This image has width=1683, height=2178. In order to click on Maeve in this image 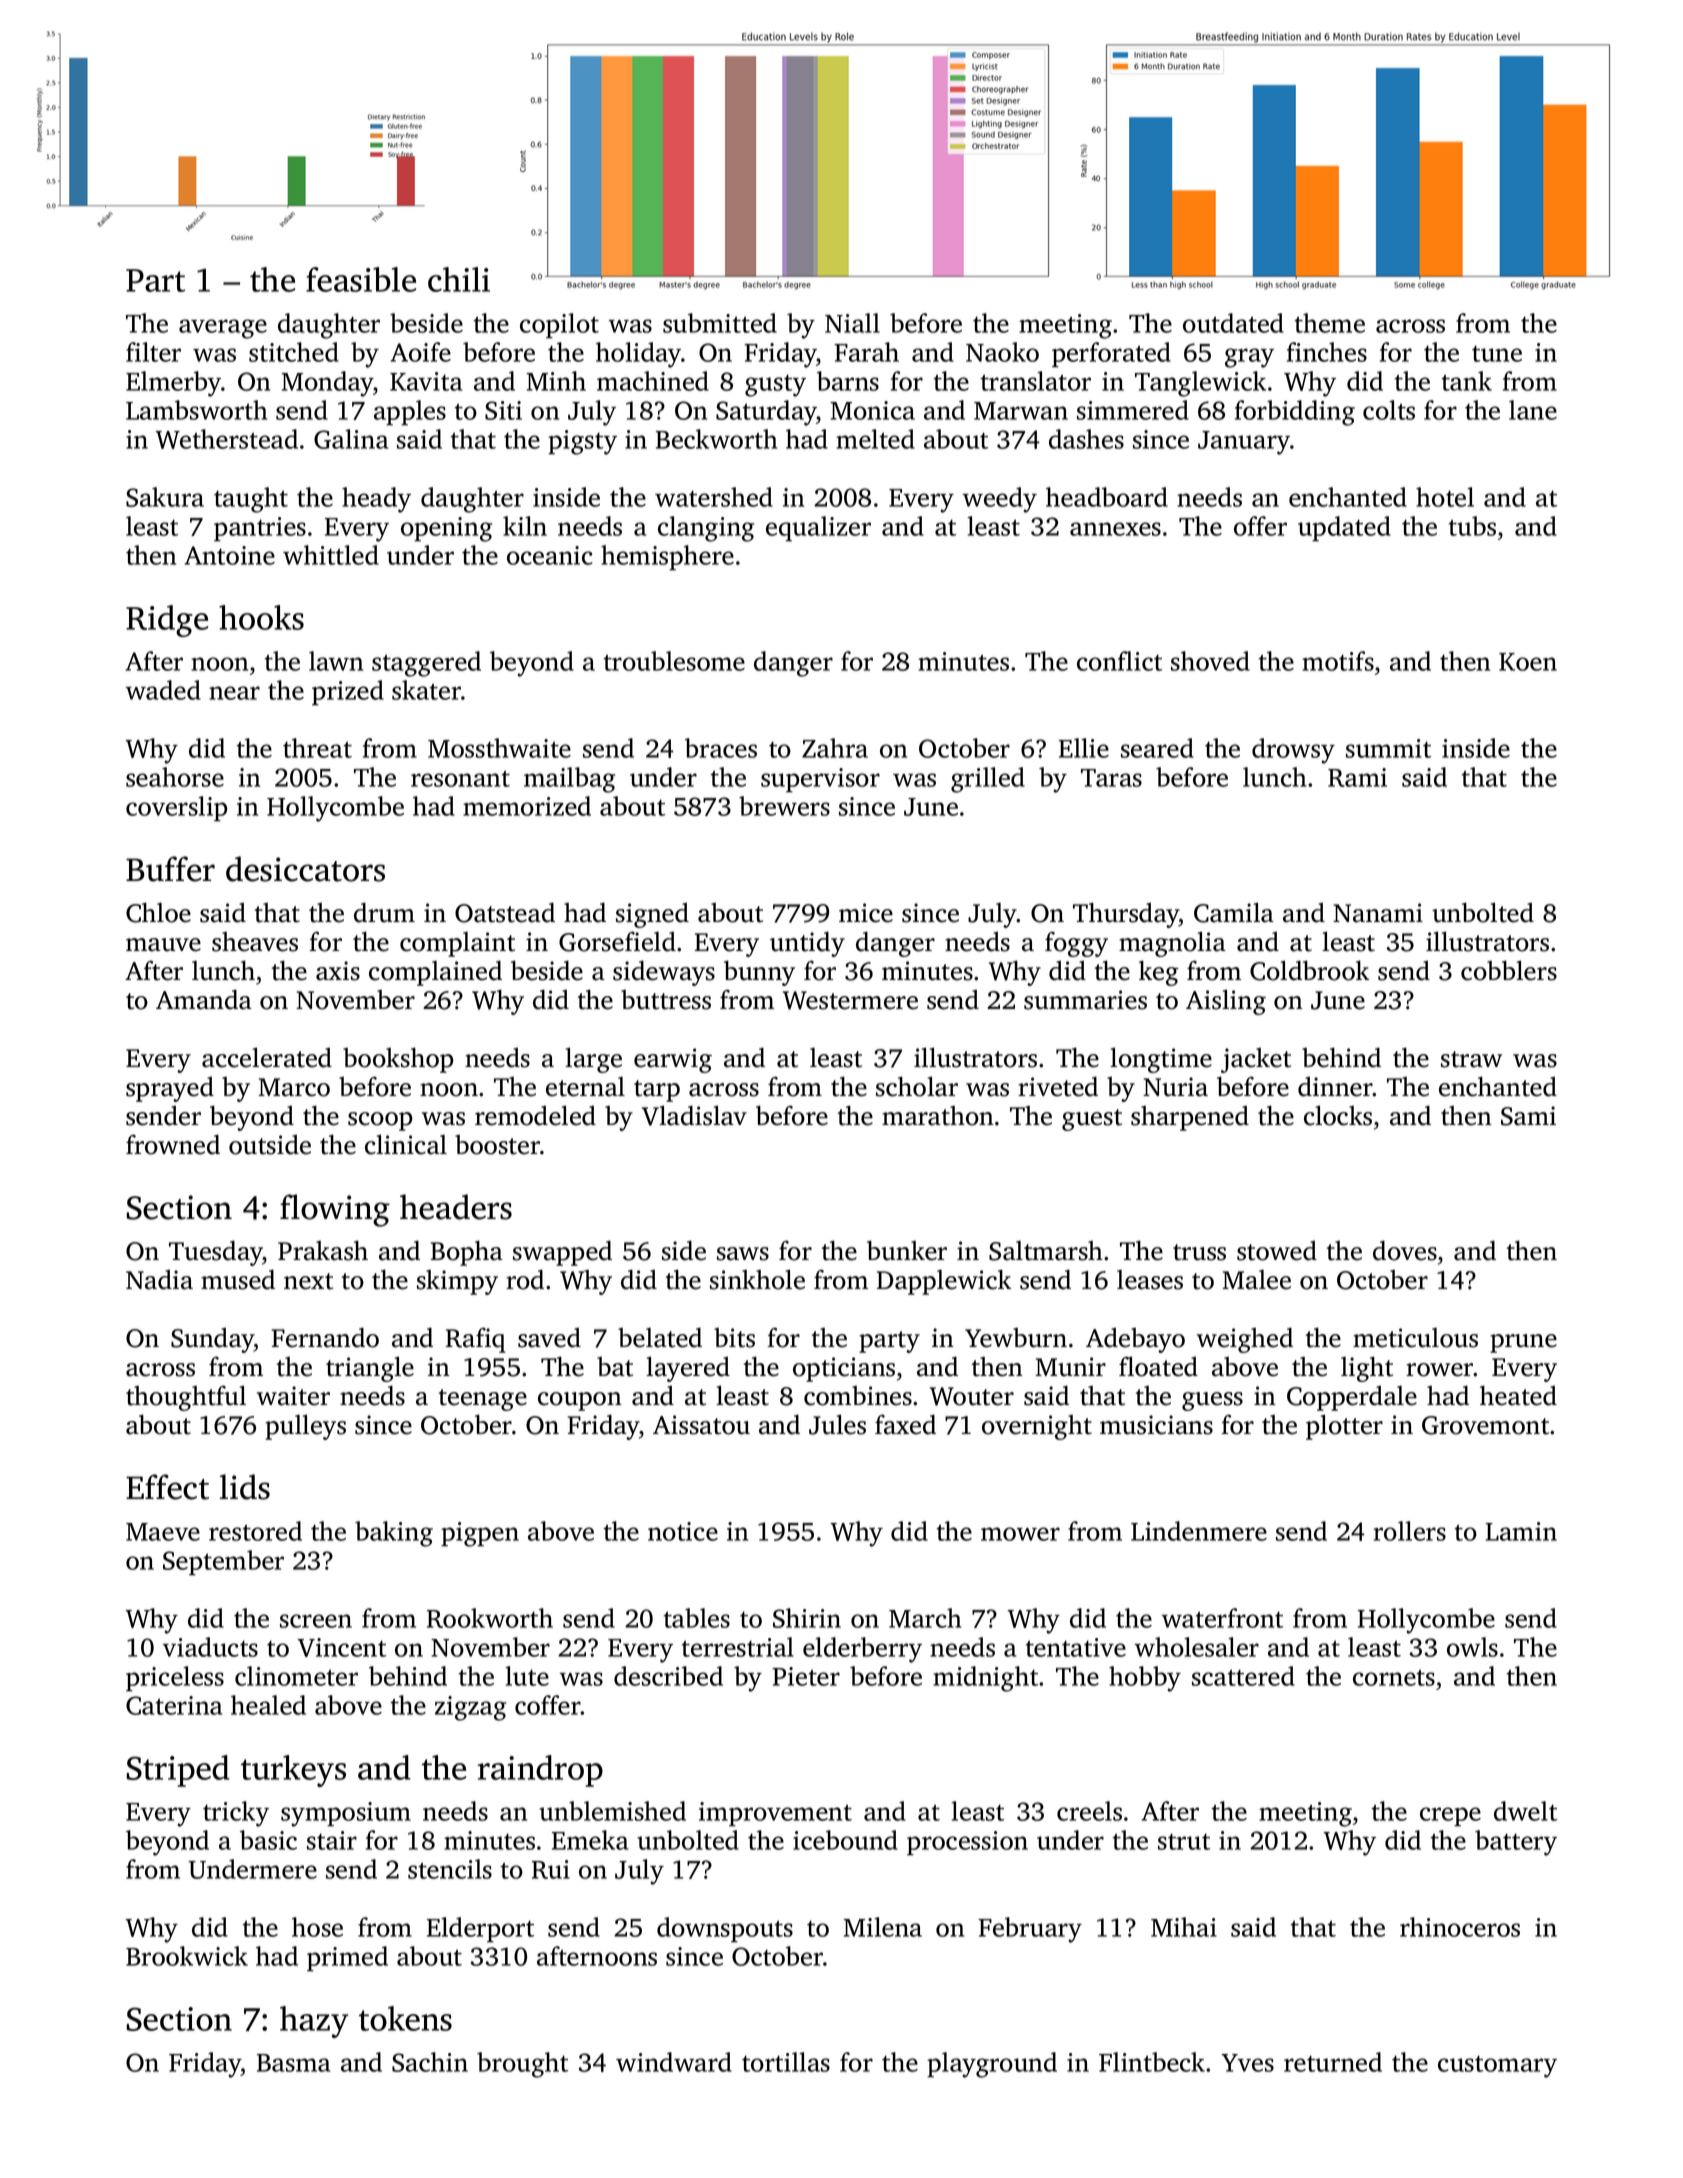, I will do `click(163, 1532)`.
